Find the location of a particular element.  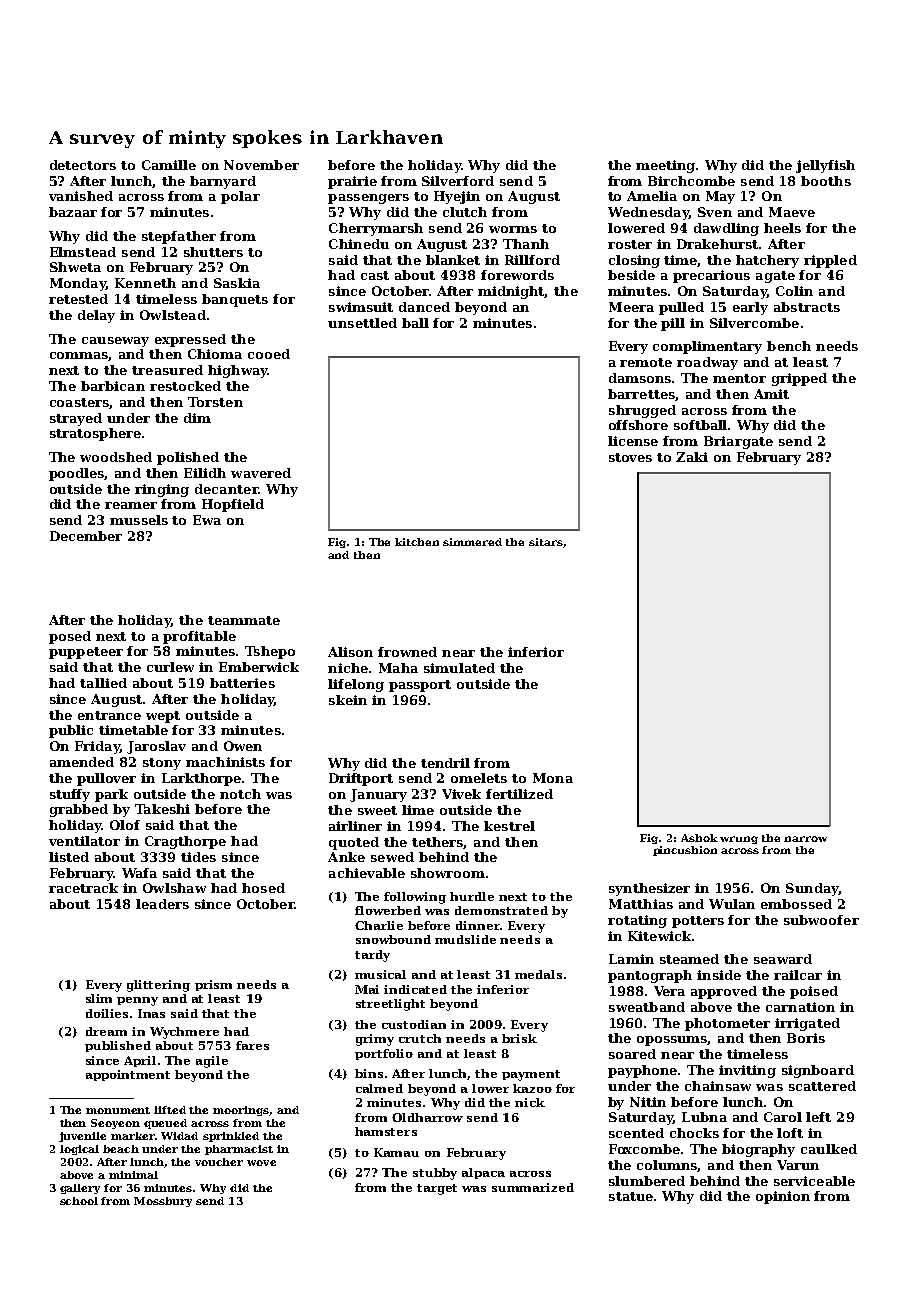

lifted is located at coordinates (170, 1110).
